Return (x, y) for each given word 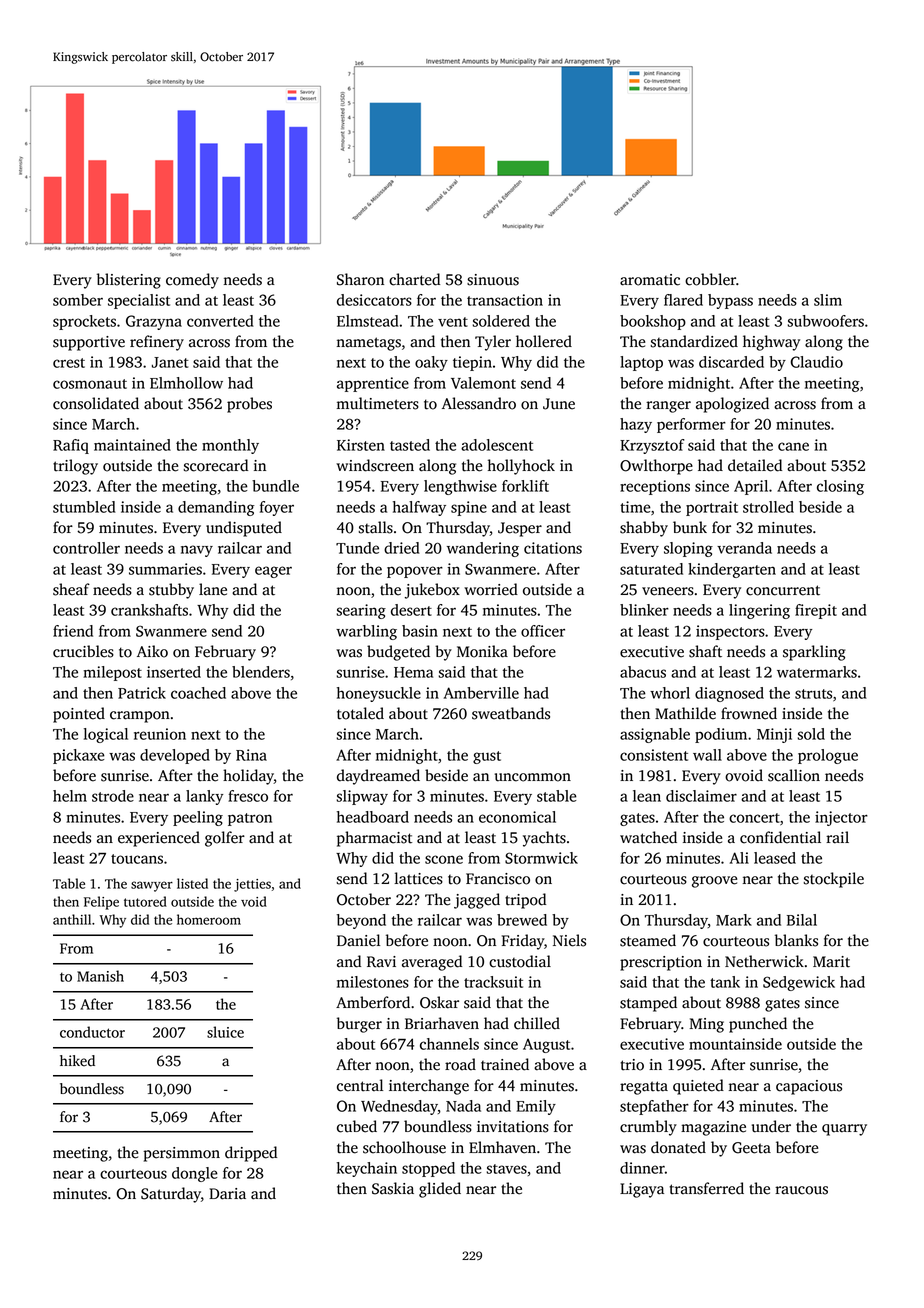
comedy (192, 281)
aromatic (650, 280)
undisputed (244, 529)
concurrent (783, 590)
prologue (828, 756)
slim (828, 300)
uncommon (533, 777)
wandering (483, 549)
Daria (227, 1194)
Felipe (101, 903)
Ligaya (642, 1190)
